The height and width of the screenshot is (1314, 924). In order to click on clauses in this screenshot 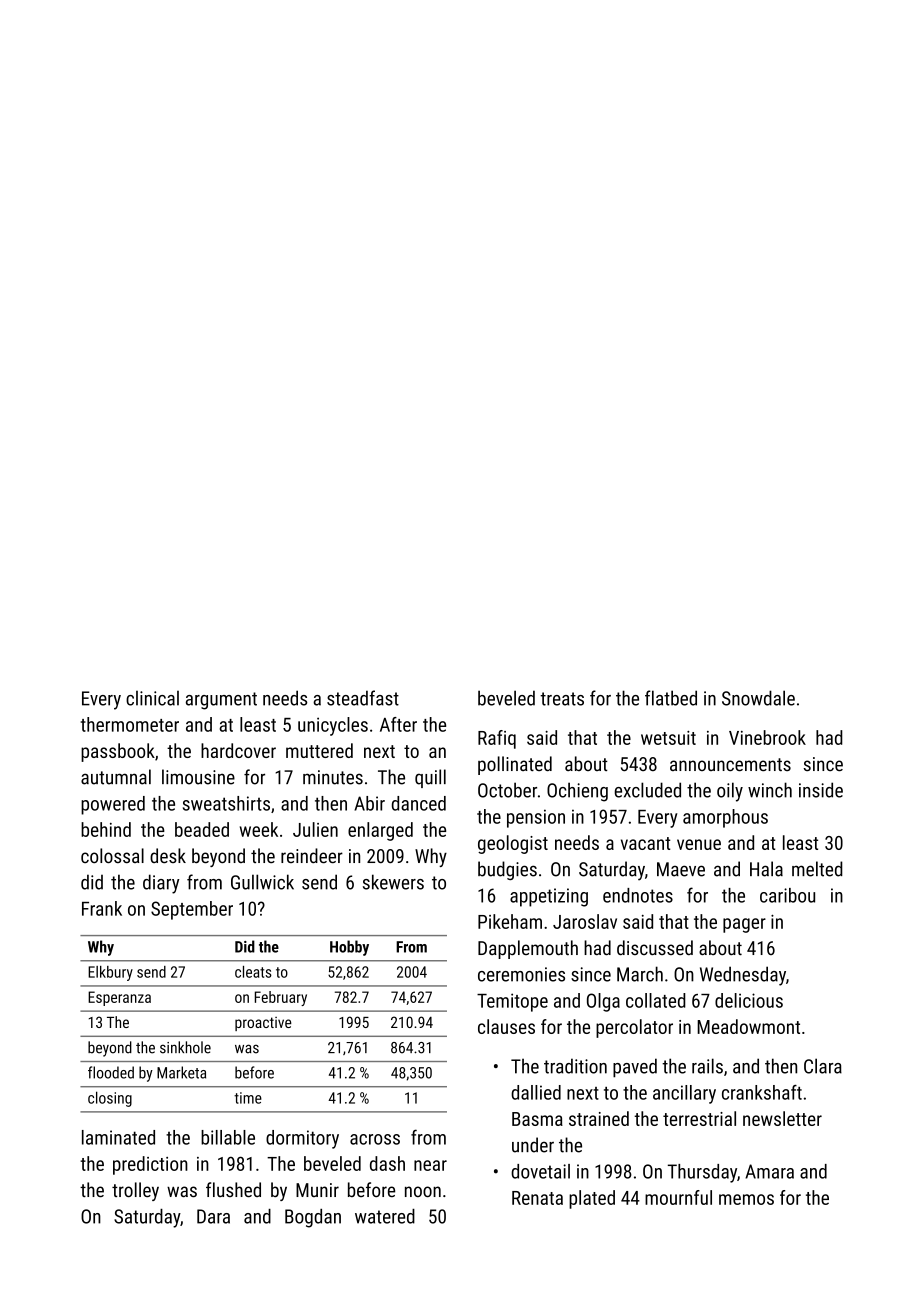, I will do `click(506, 1026)`.
